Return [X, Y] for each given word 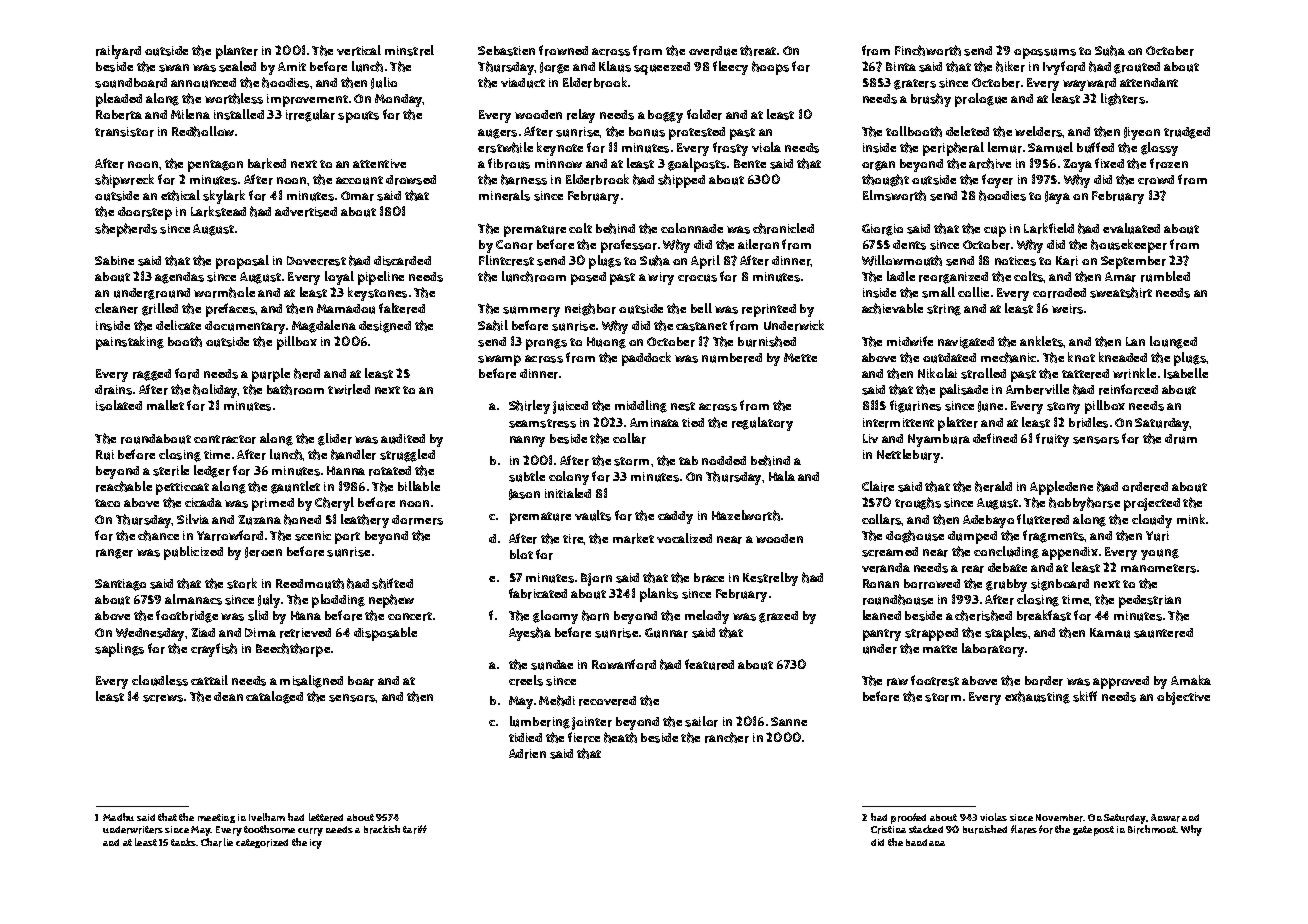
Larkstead [218, 211]
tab [688, 460]
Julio [384, 83]
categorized [262, 843]
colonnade [692, 228]
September [1133, 262]
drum [1181, 439]
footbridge [187, 616]
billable [419, 486]
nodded [724, 460]
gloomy [555, 617]
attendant [1149, 82]
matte [940, 649]
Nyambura [939, 440]
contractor [225, 439]
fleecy [730, 68]
